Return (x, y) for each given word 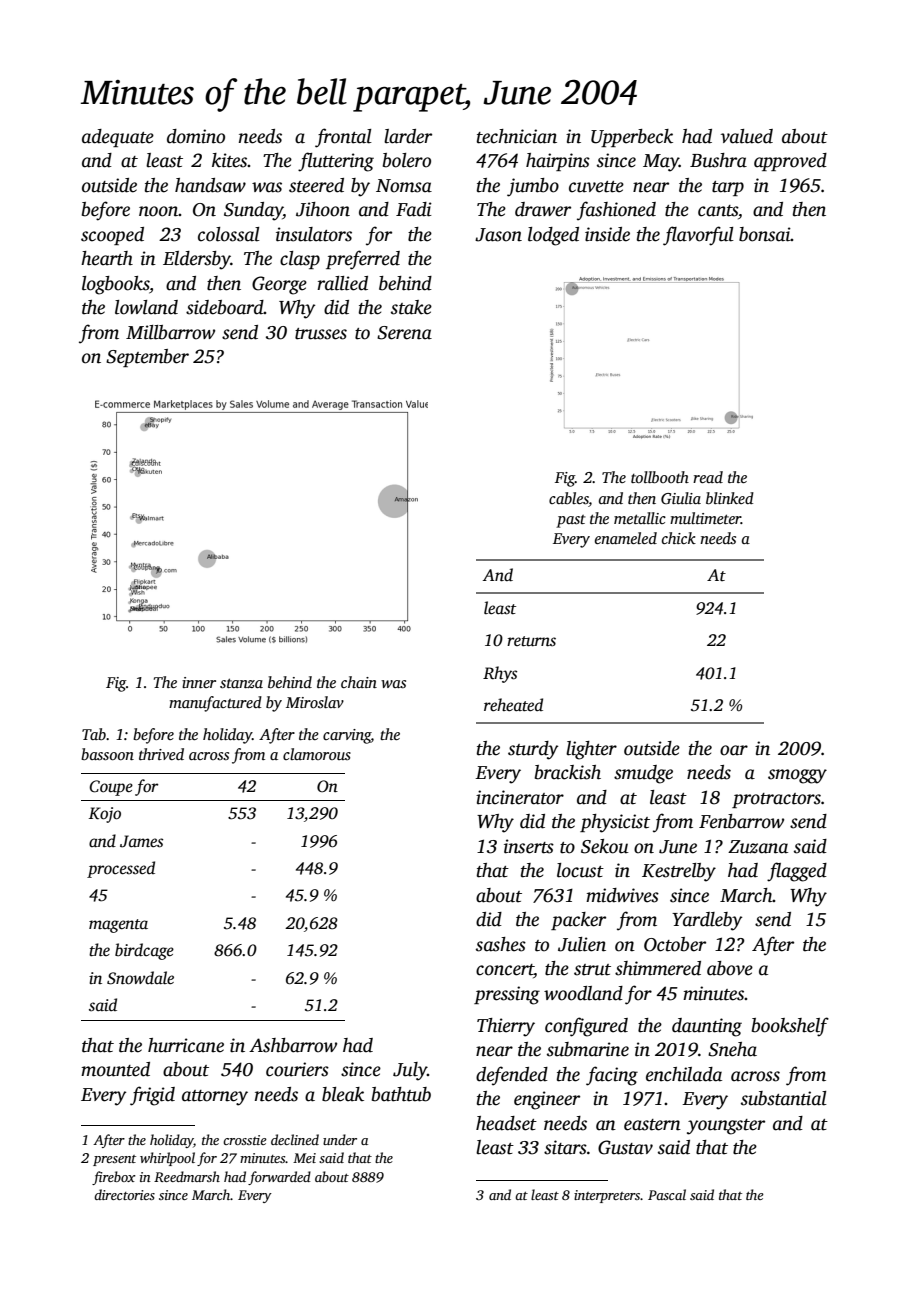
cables (569, 498)
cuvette (596, 187)
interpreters (607, 1196)
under (340, 1139)
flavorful (698, 236)
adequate (118, 138)
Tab (94, 734)
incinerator (520, 797)
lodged (553, 236)
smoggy (797, 776)
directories (124, 1194)
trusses (321, 334)
